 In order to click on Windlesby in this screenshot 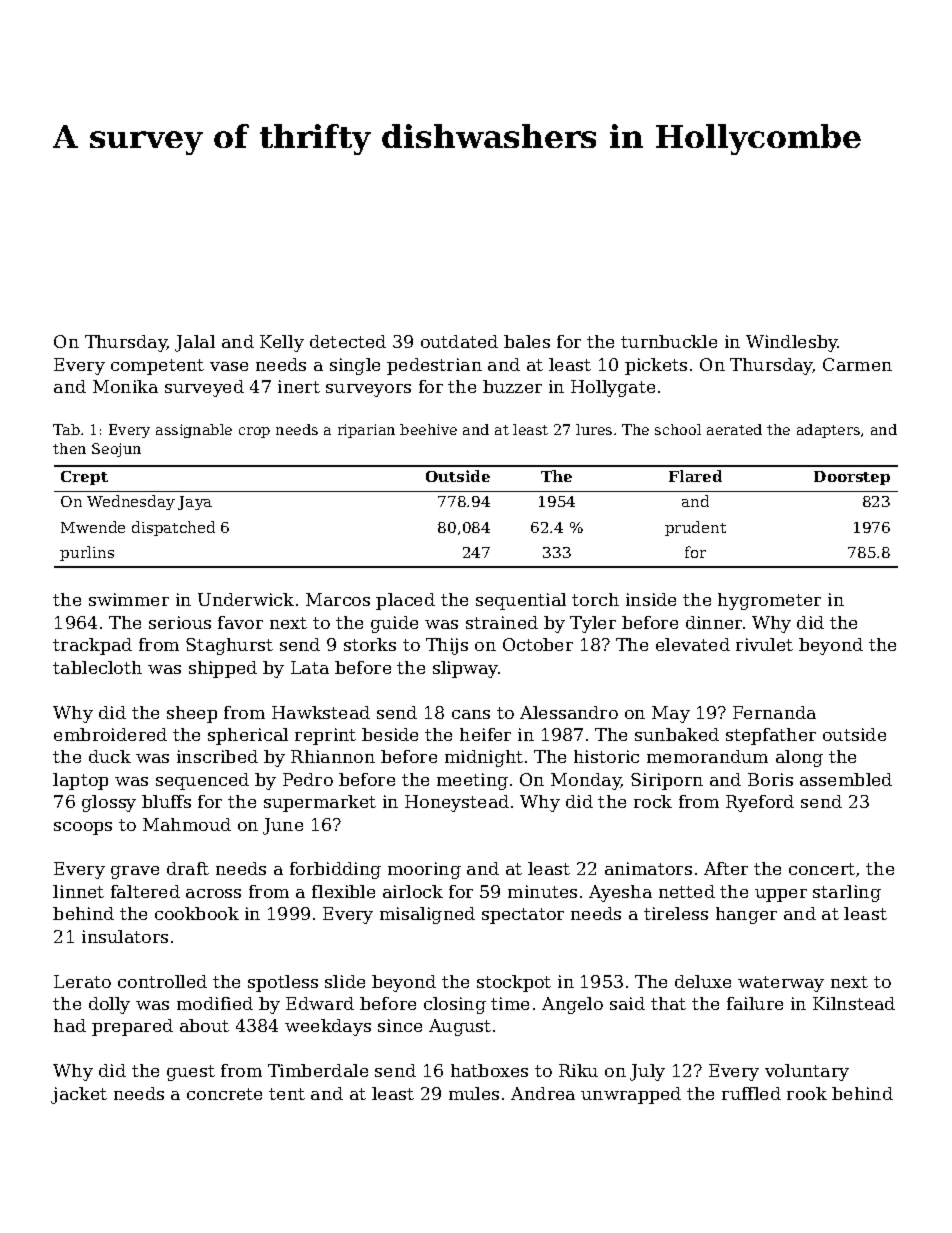, I will do `click(792, 343)`.
